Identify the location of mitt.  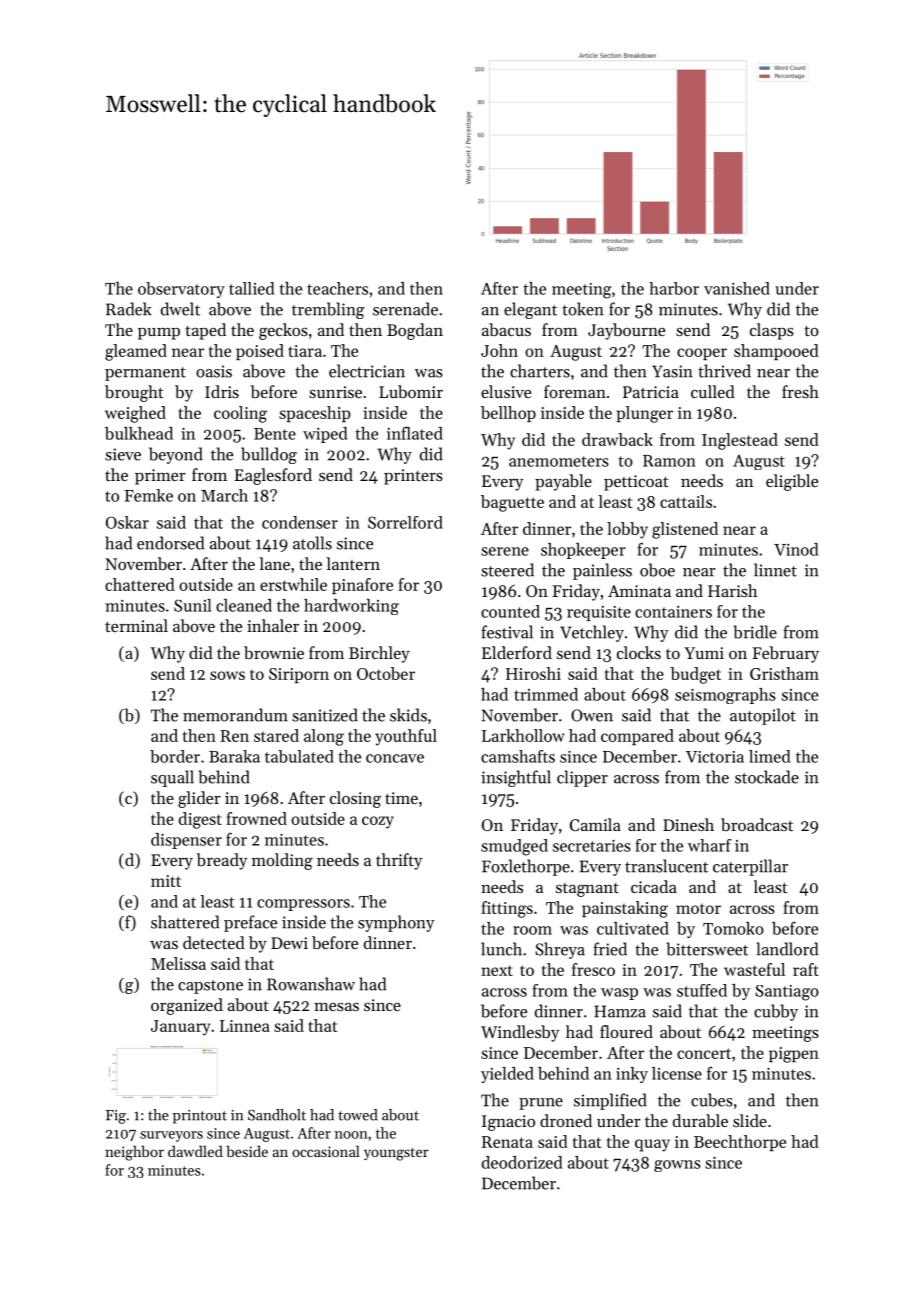
(166, 881).
